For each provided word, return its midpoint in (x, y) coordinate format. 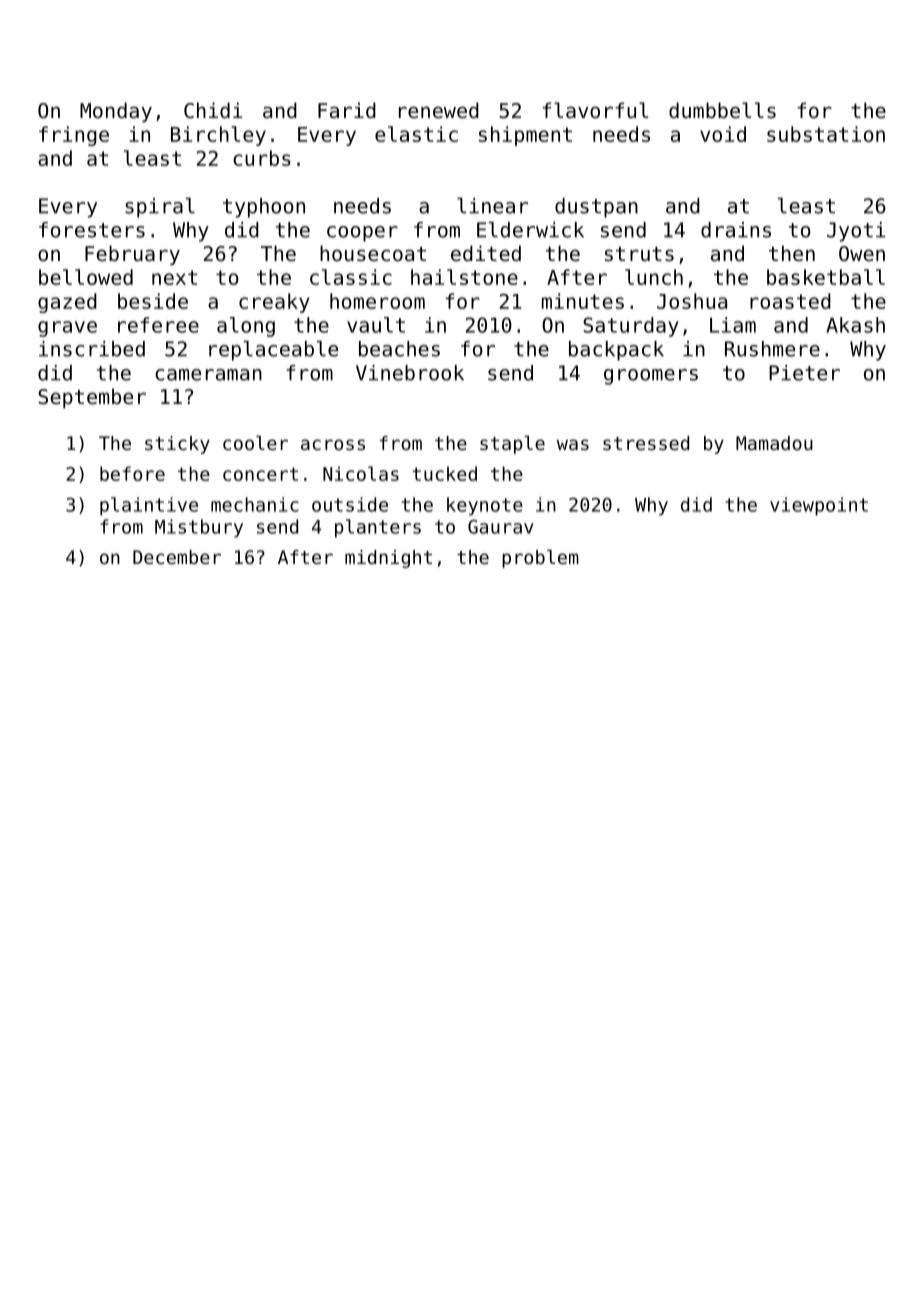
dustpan (596, 208)
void (723, 134)
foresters (92, 230)
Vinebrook (410, 373)
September (92, 398)
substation (826, 134)
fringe (74, 136)
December (177, 557)
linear (492, 206)
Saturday (631, 327)
